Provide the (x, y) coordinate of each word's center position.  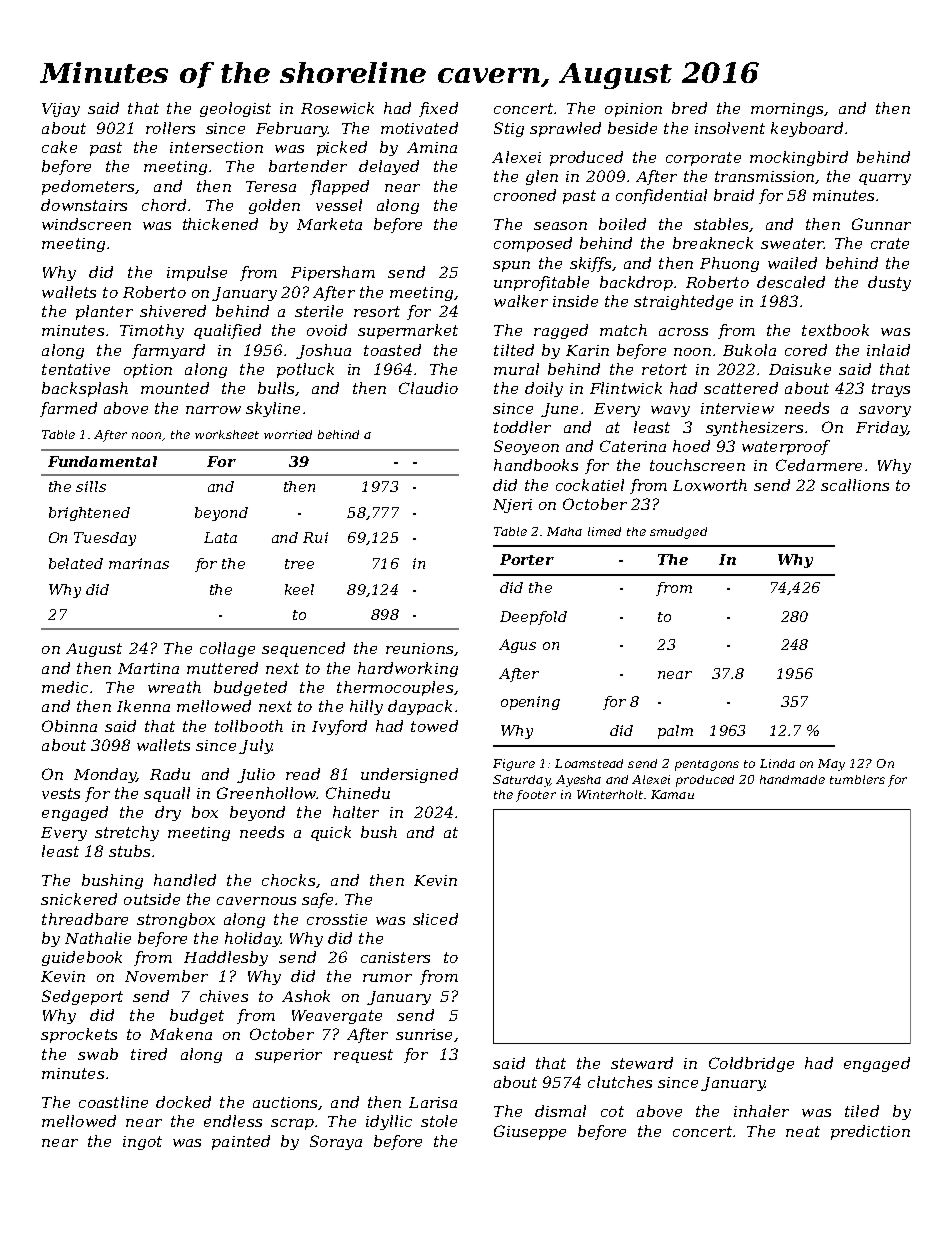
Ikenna (143, 706)
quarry (885, 179)
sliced (435, 919)
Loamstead (589, 763)
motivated (419, 128)
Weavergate (337, 1017)
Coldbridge (751, 1064)
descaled (791, 282)
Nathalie (98, 938)
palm (675, 732)
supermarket (408, 331)
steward (642, 1063)
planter (104, 312)
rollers (170, 128)
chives (224, 996)
